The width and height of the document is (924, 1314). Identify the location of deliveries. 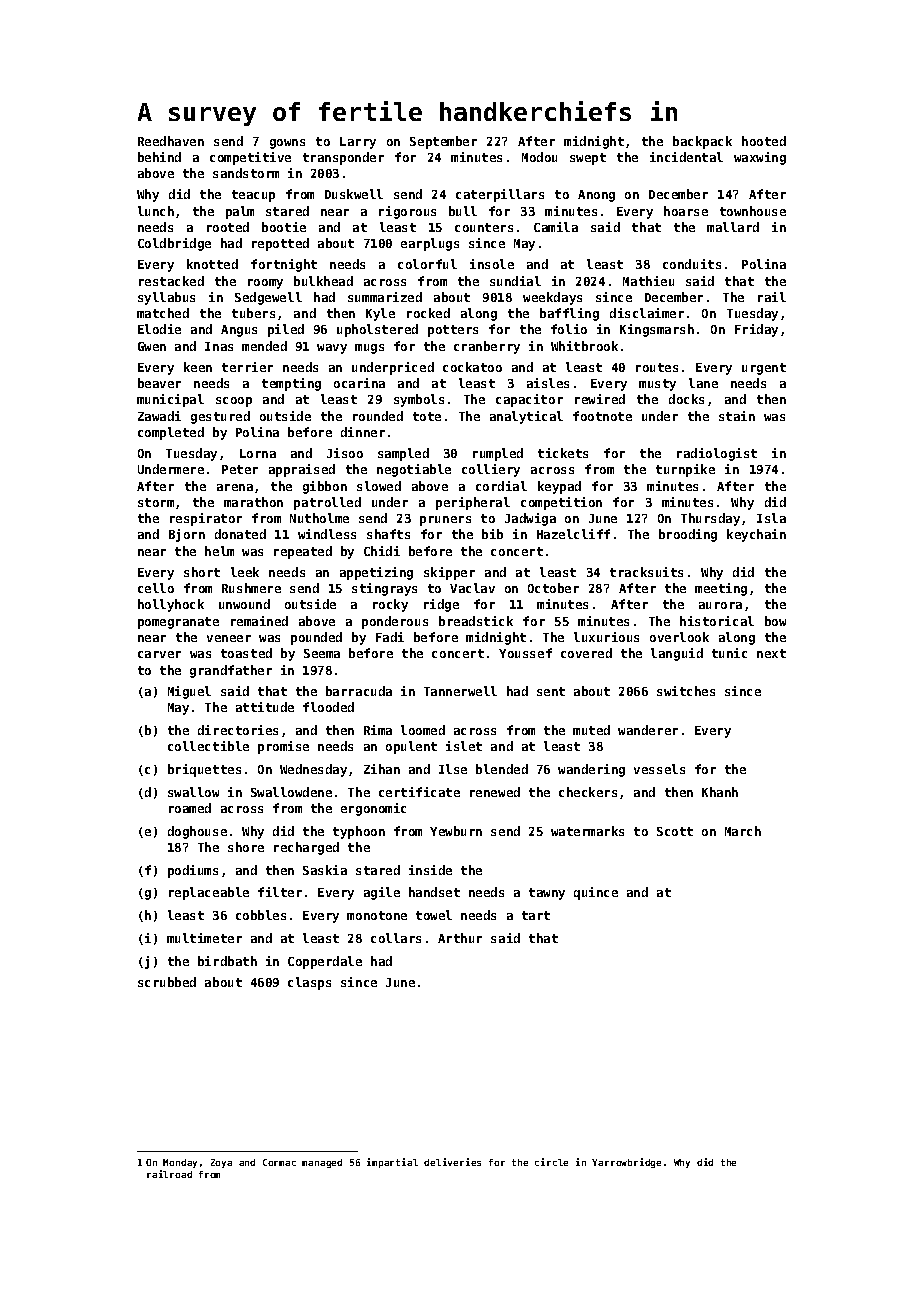
(452, 1162).
